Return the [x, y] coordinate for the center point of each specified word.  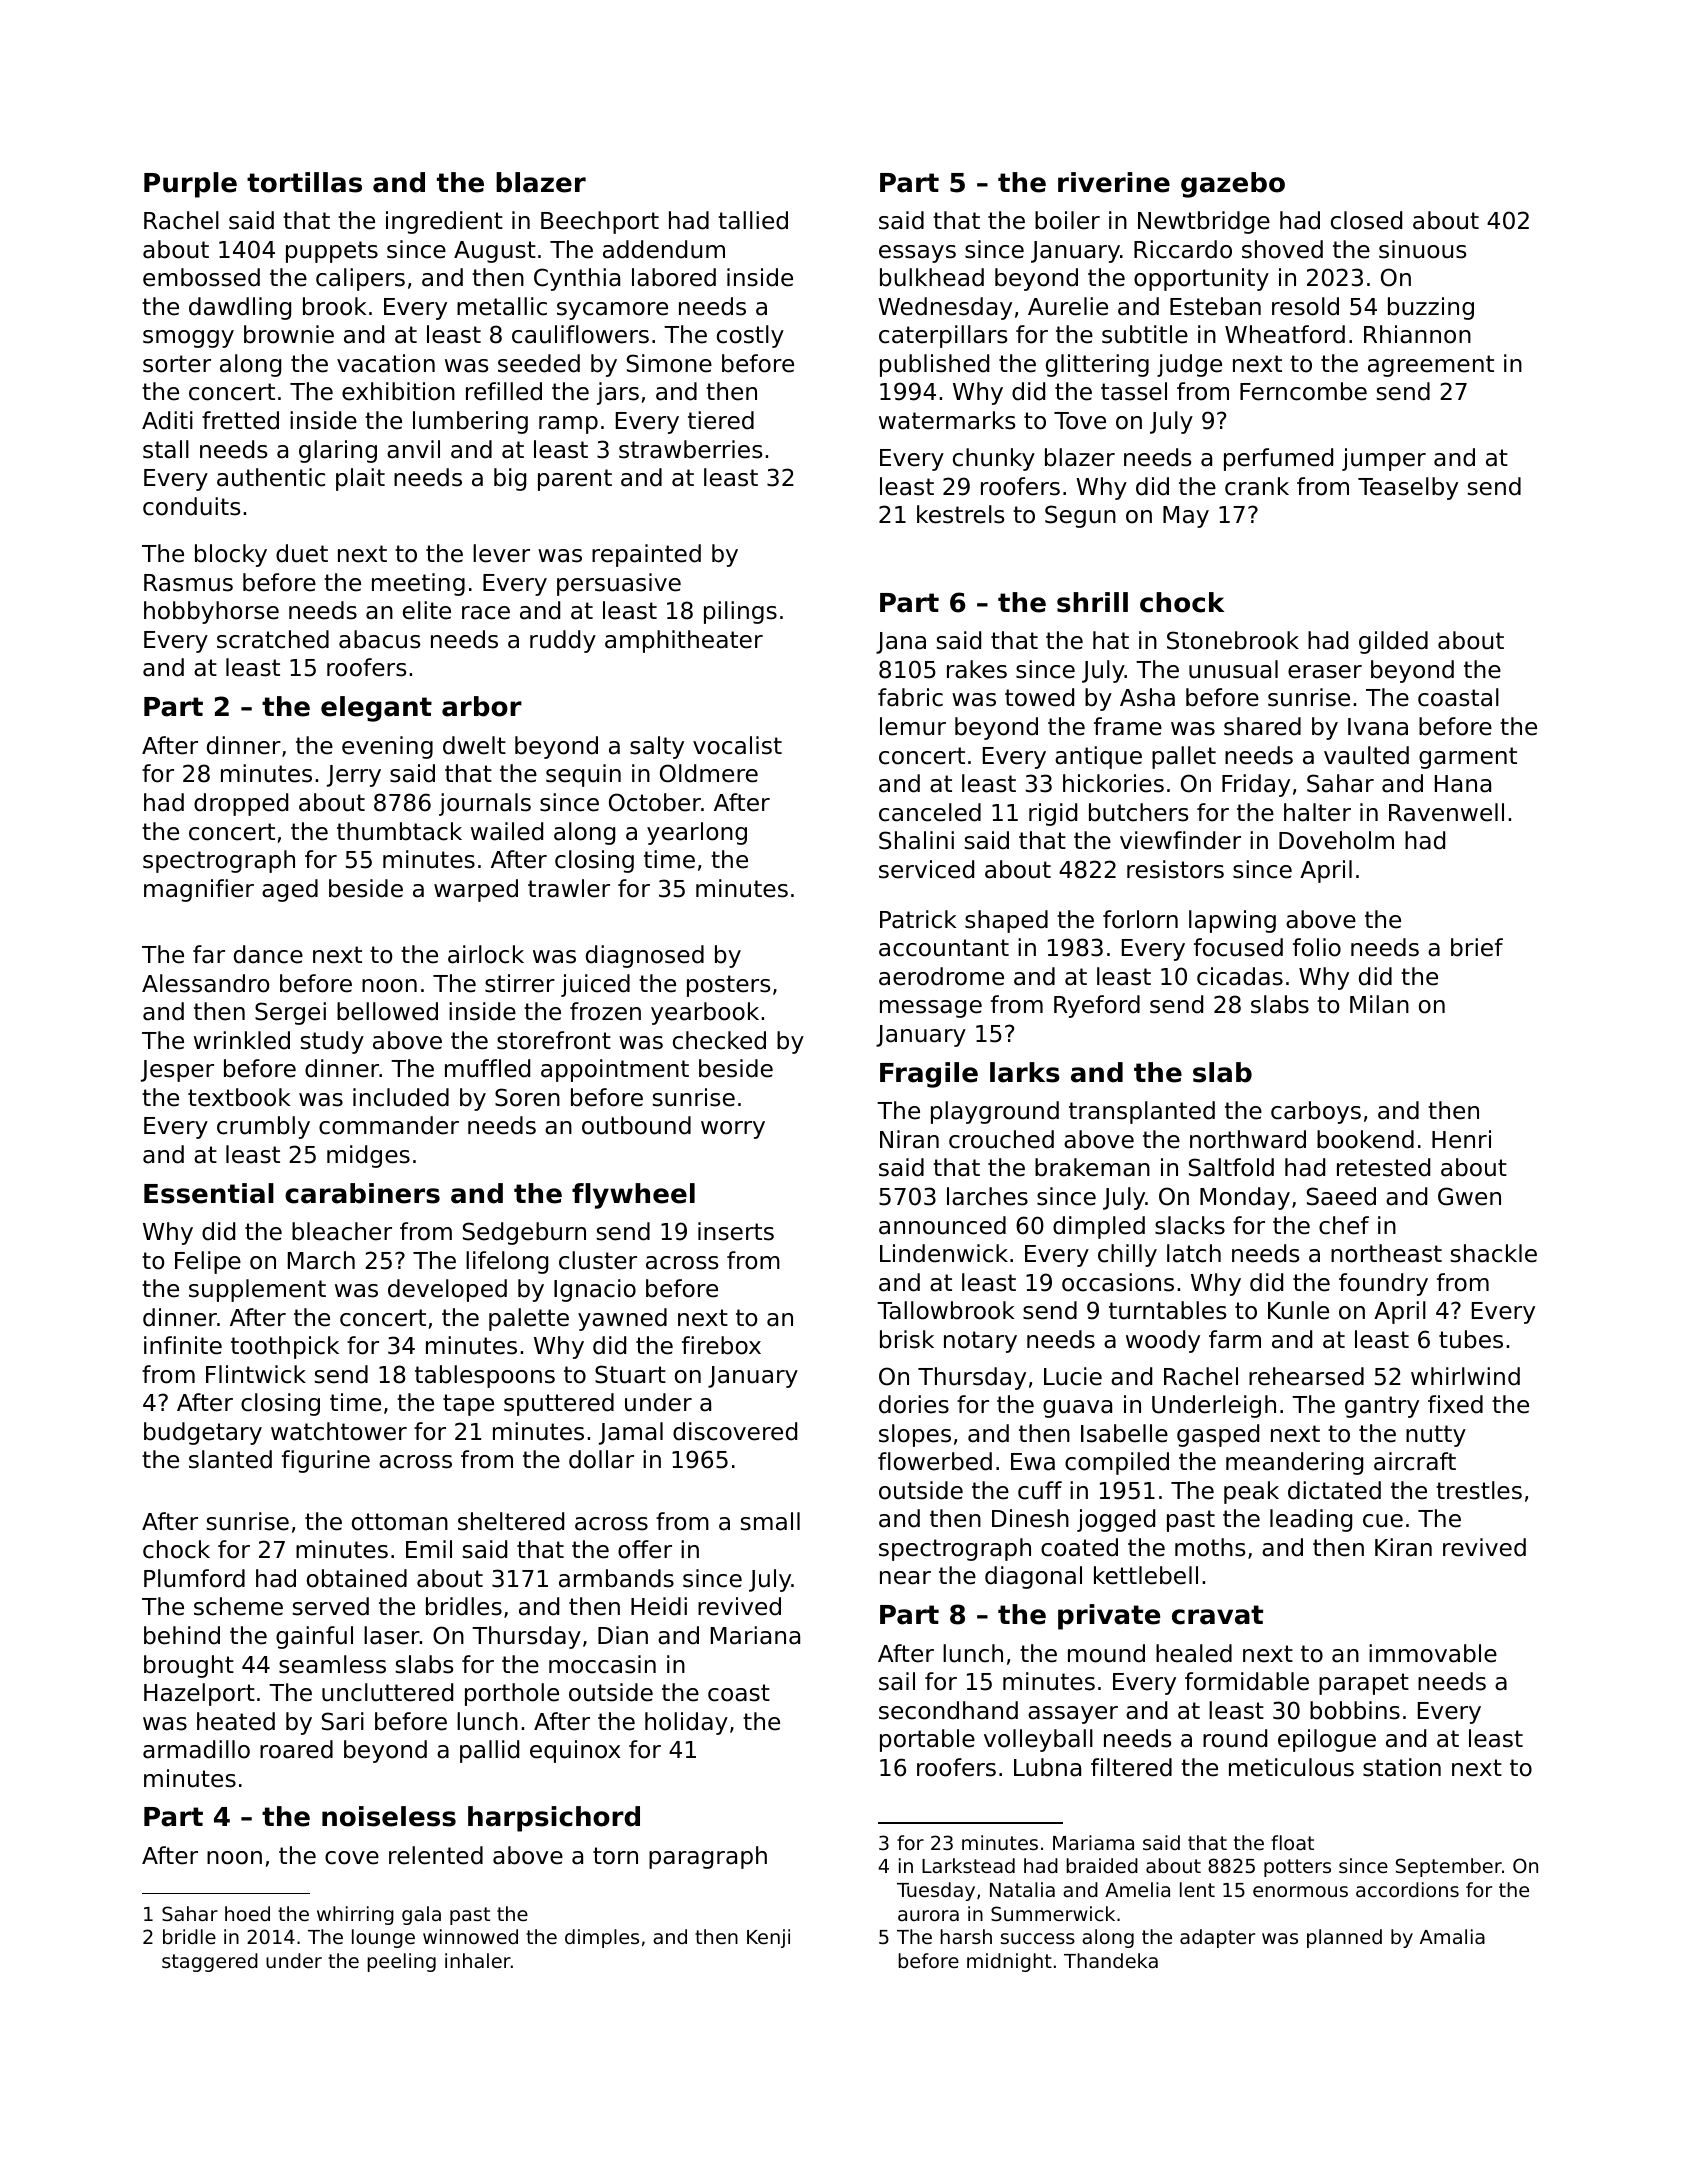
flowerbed [935, 1461]
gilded [1393, 642]
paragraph [708, 1857]
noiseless [389, 1816]
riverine [1114, 182]
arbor [482, 706]
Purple [190, 185]
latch [1194, 1253]
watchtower [339, 1431]
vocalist [737, 745]
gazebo [1233, 185]
